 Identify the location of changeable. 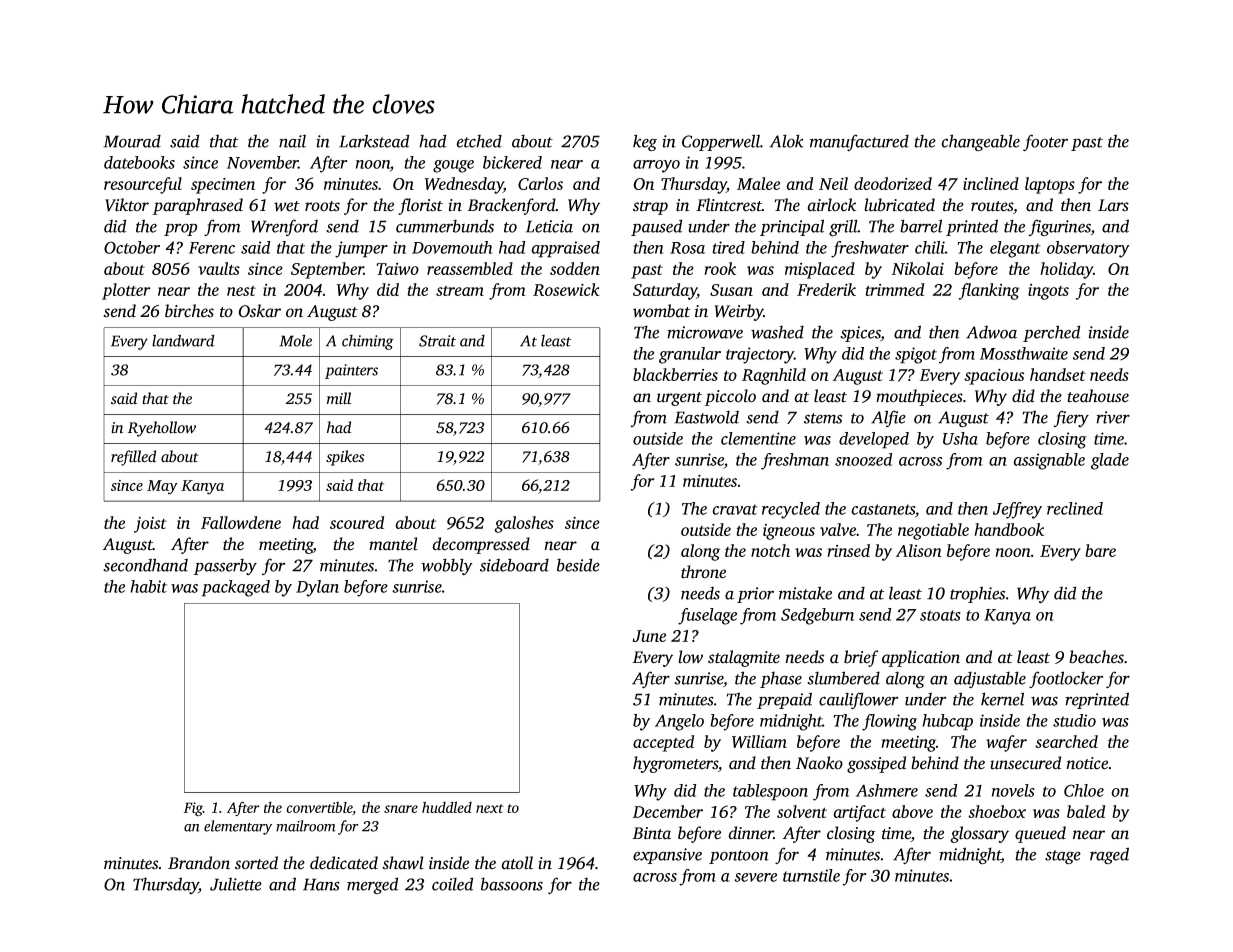
(980, 143).
